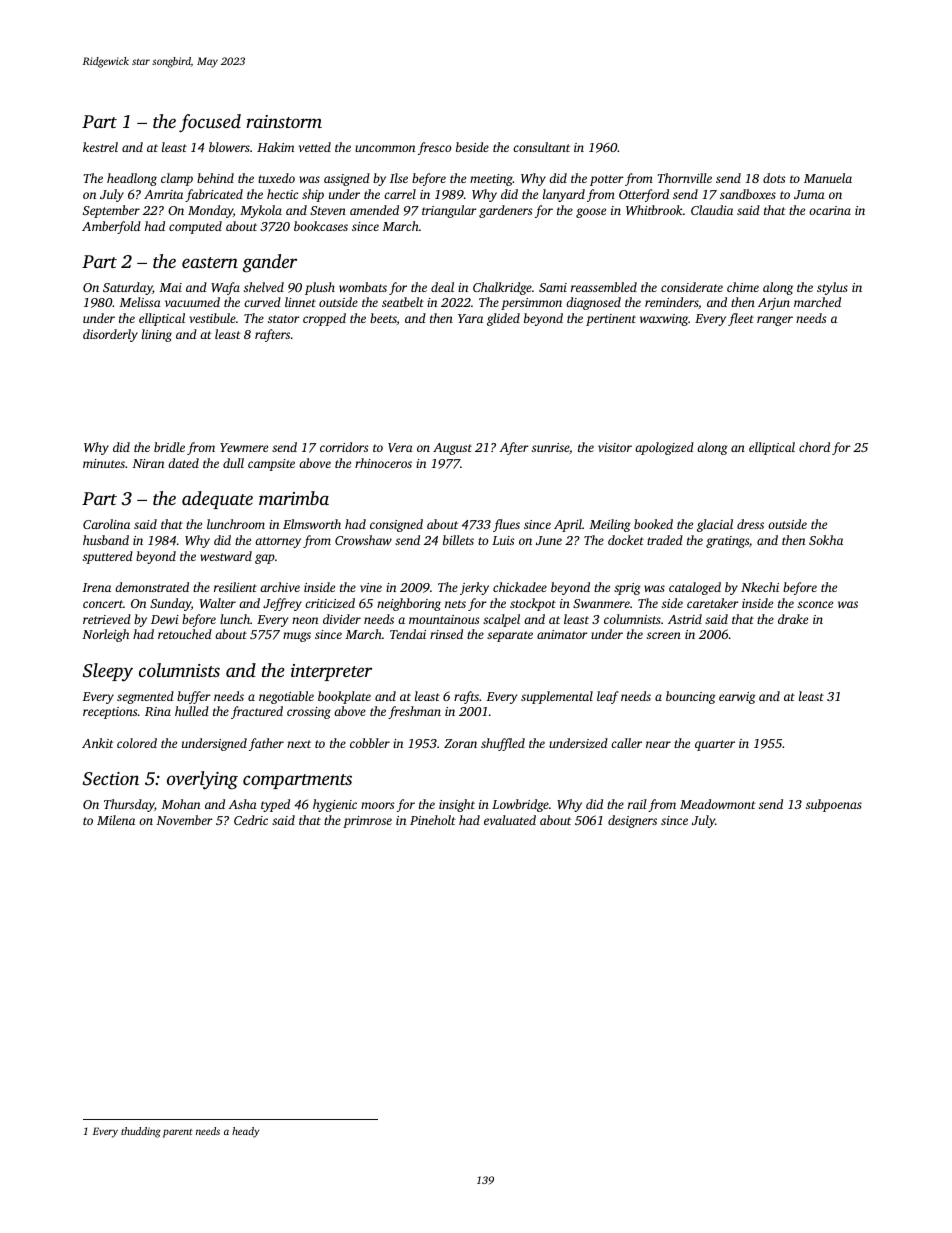 This screenshot has width=952, height=1233. What do you see at coordinates (185, 634) in the screenshot?
I see `retouched` at bounding box center [185, 634].
